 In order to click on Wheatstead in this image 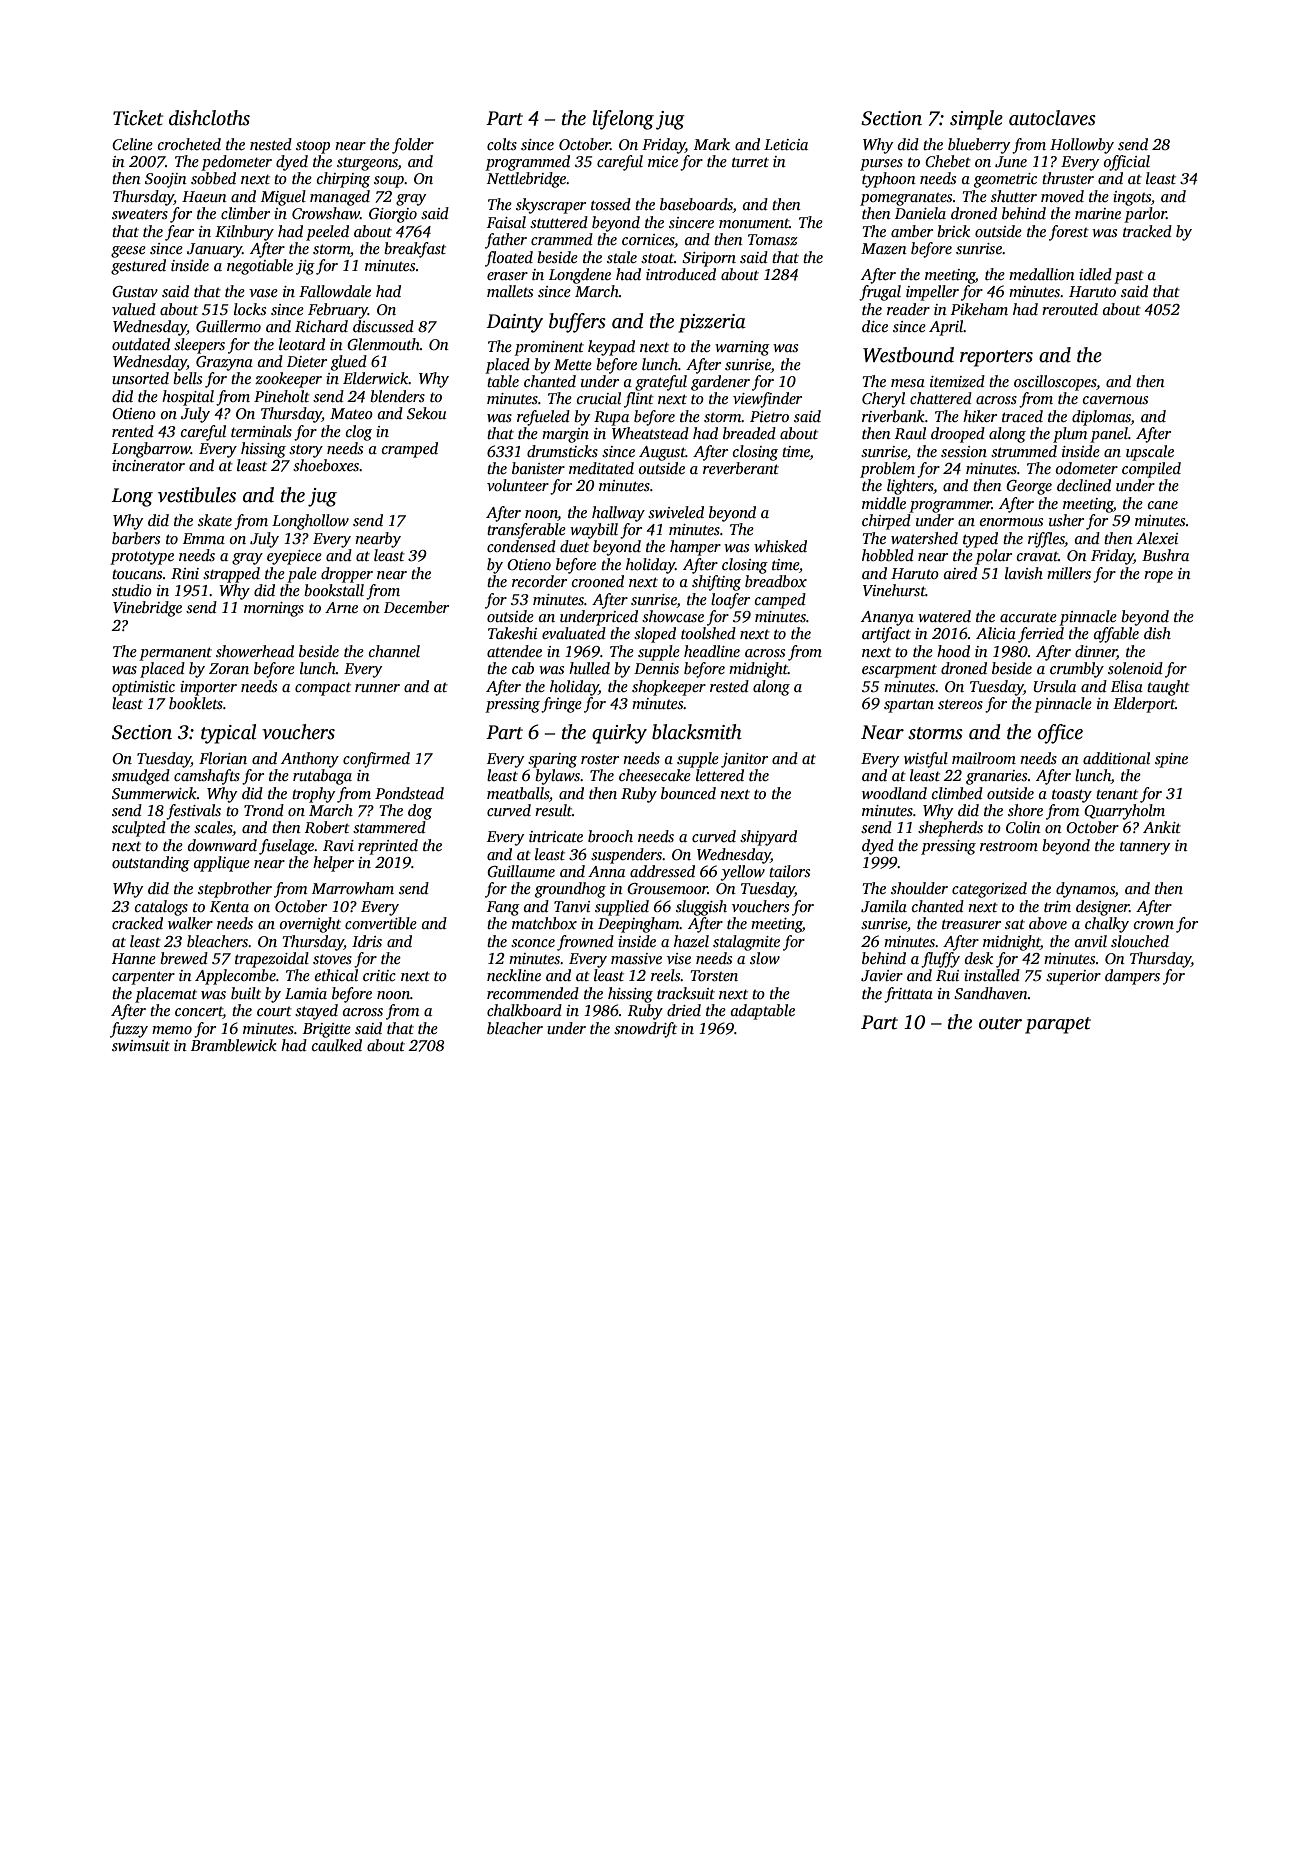, I will do `click(650, 433)`.
